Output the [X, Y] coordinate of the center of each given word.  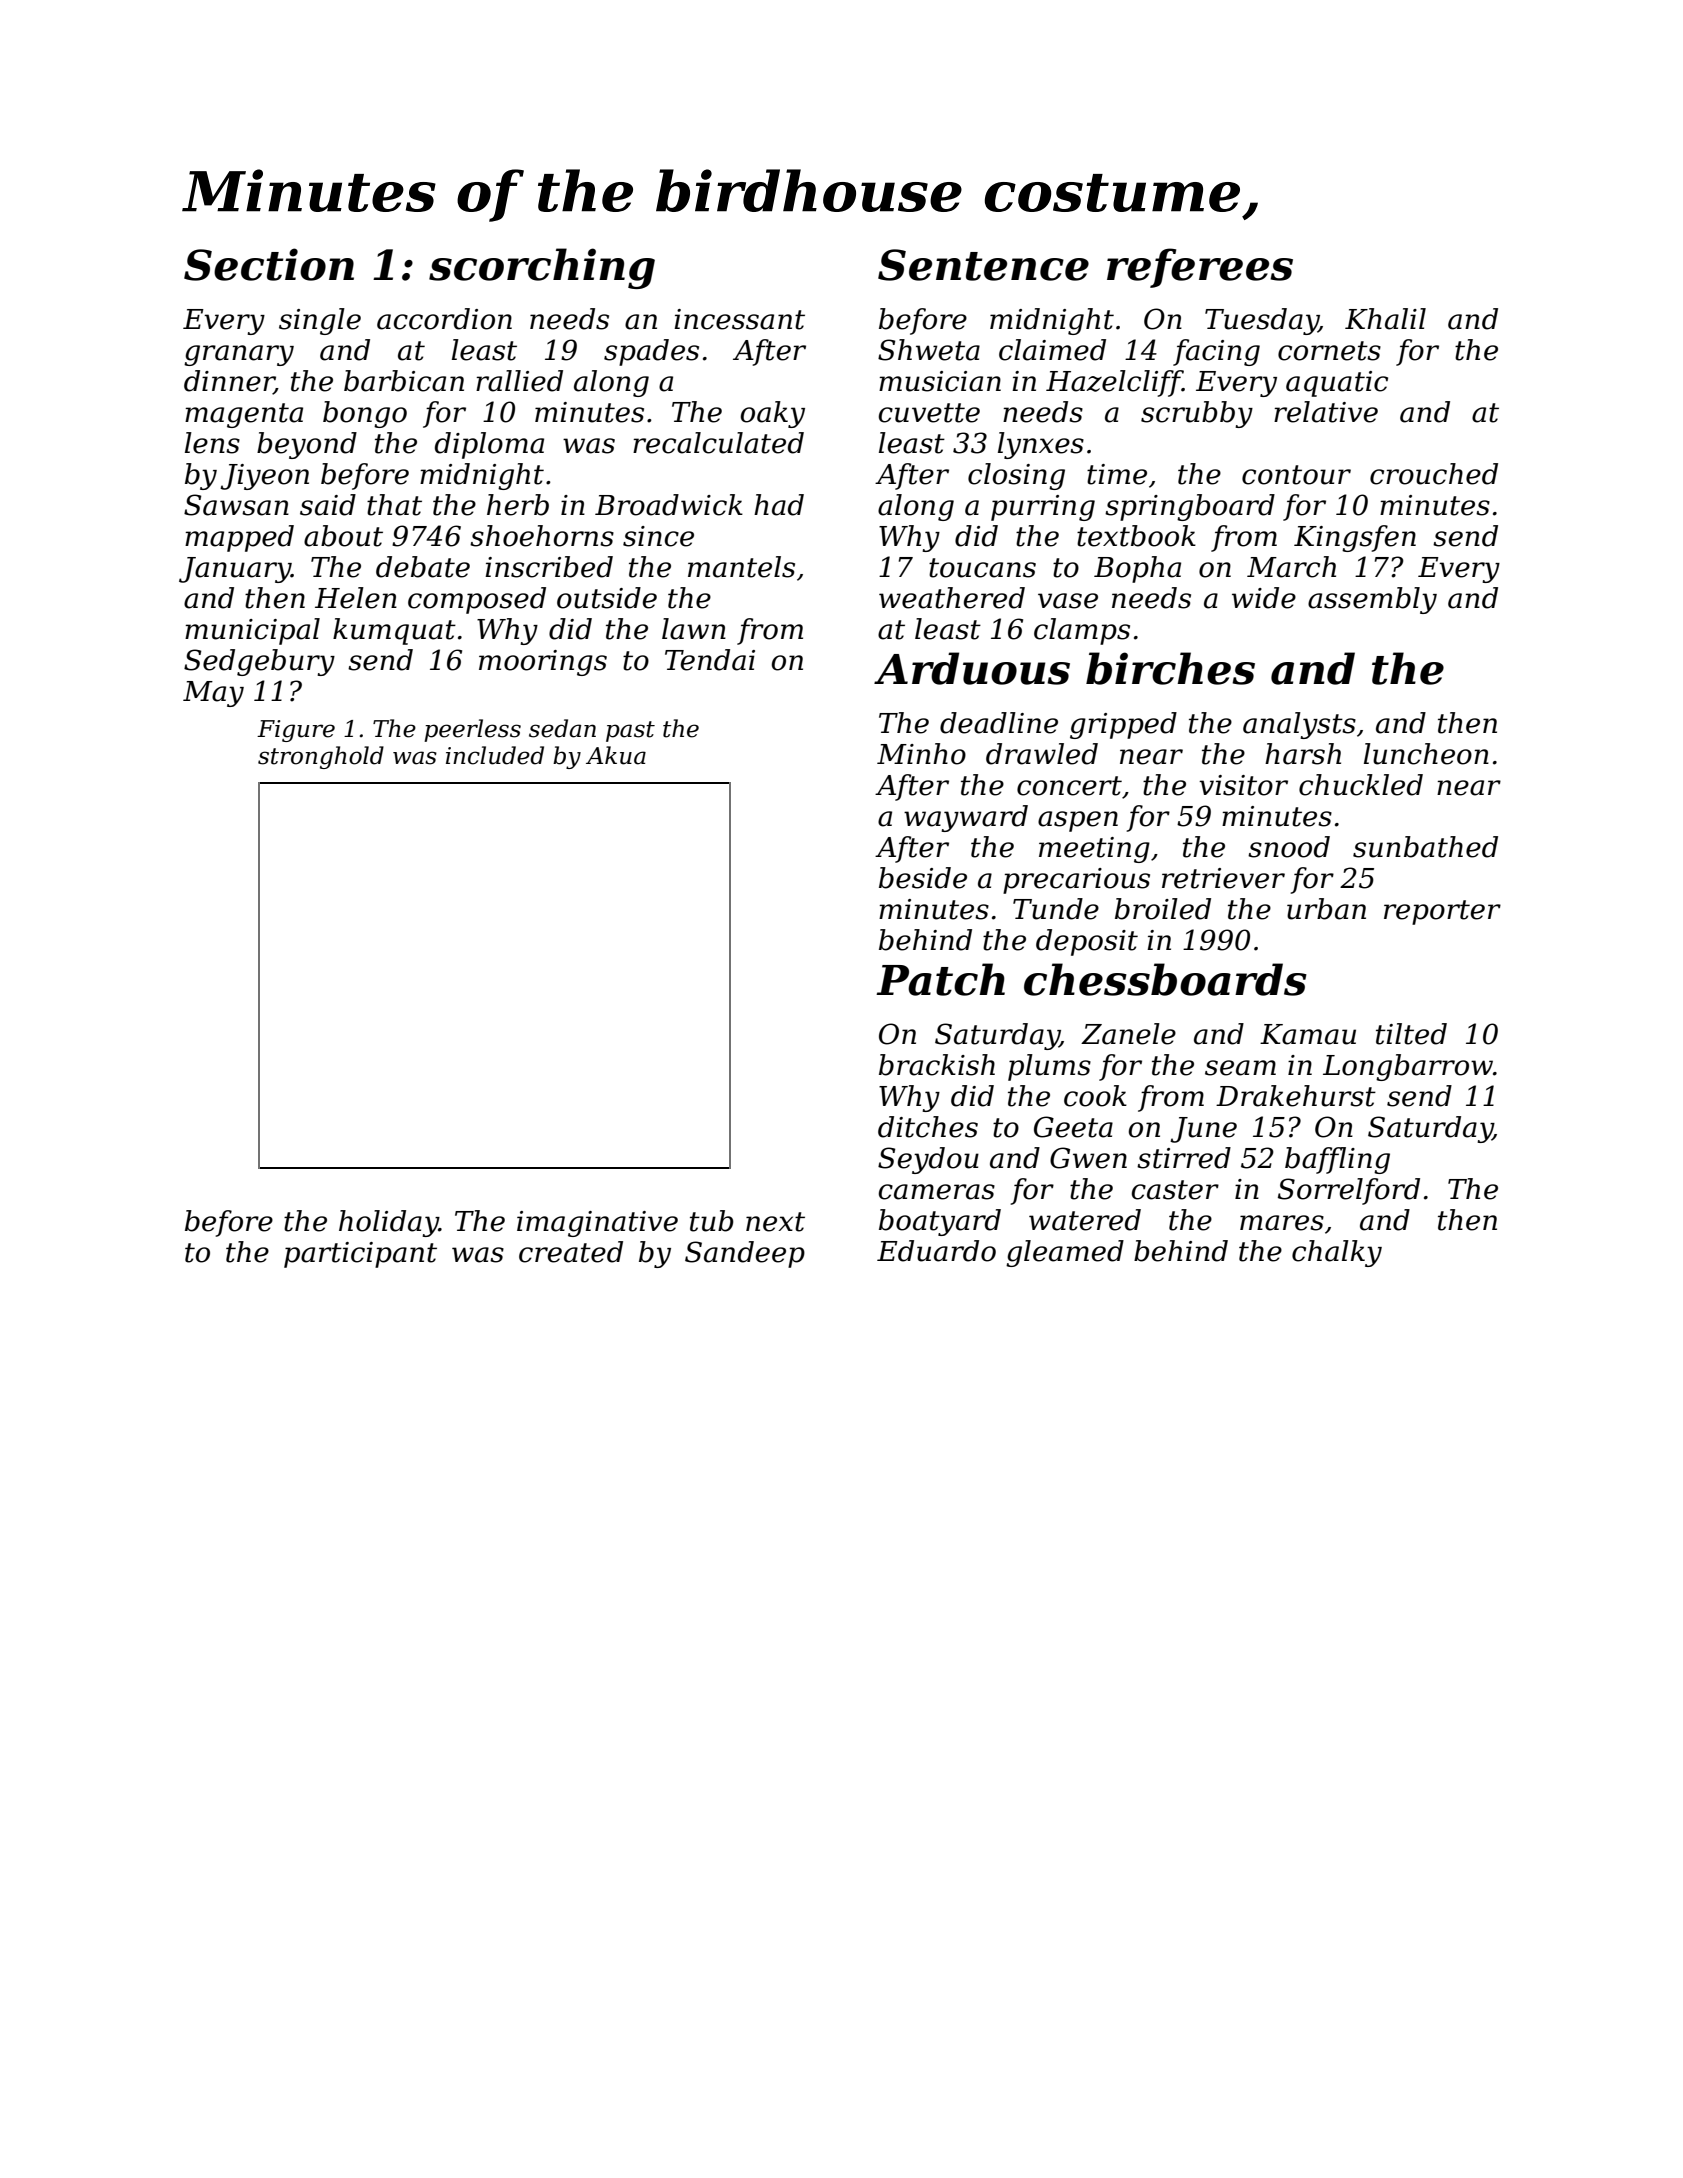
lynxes [1041, 445]
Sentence [983, 265]
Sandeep [745, 1254]
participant [360, 1255]
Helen [356, 598]
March [1291, 567]
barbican [404, 381]
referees [1200, 268]
